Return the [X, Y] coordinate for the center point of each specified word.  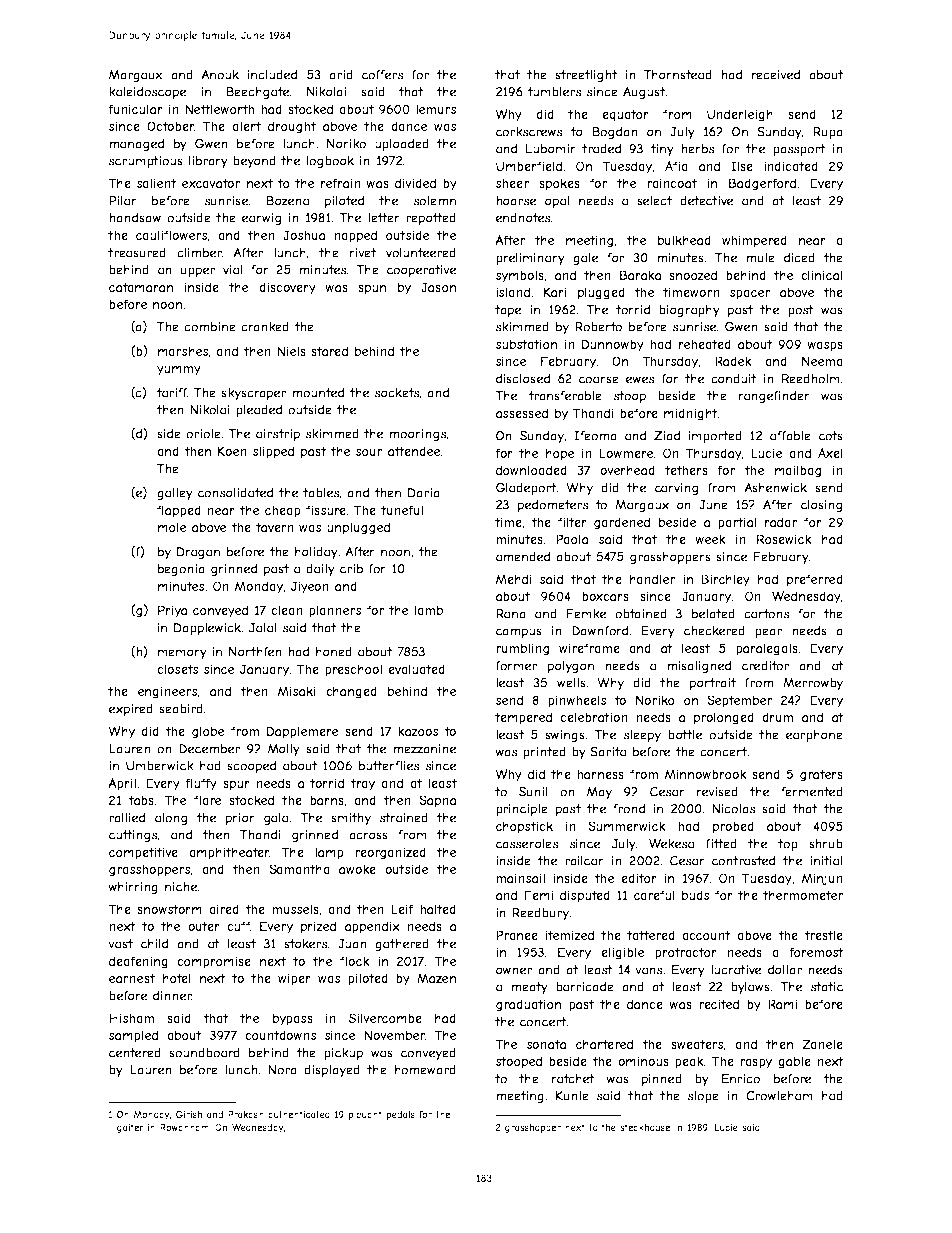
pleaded [259, 411]
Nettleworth [219, 109]
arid [341, 75]
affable [790, 436]
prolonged [724, 718]
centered [135, 1053]
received [776, 75]
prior [240, 819]
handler [652, 579]
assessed [522, 413]
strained [404, 818]
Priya [172, 611]
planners [335, 611]
